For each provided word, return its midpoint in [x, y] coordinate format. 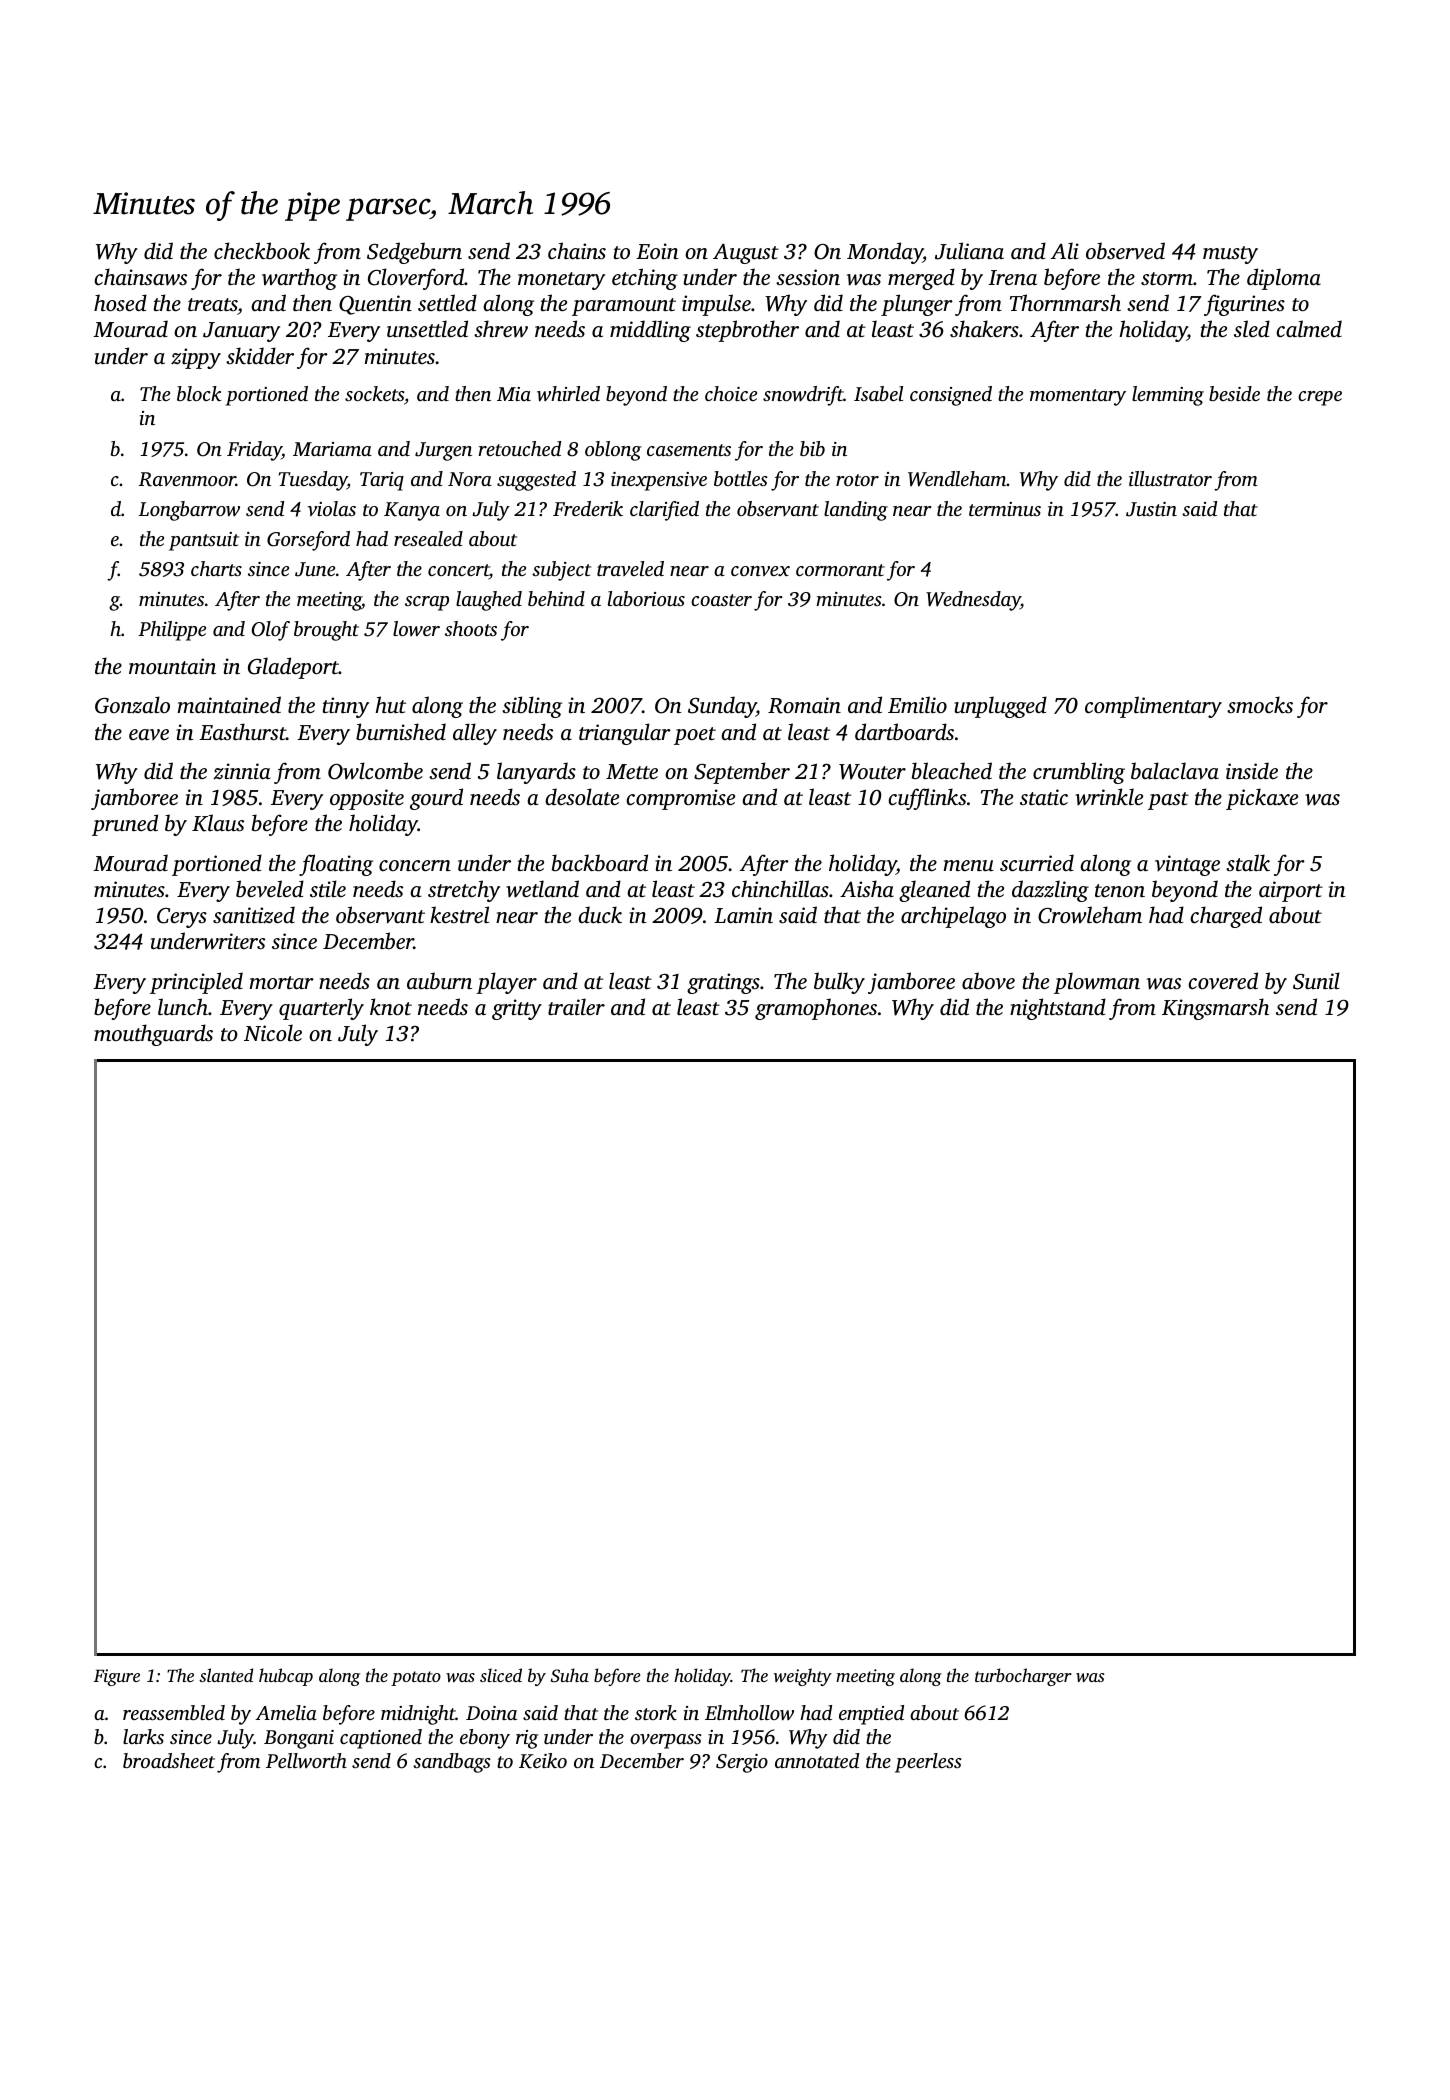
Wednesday [973, 601]
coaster [721, 600]
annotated [817, 1760]
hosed [120, 302]
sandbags [452, 1763]
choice [731, 393]
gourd [436, 799]
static [1044, 797]
